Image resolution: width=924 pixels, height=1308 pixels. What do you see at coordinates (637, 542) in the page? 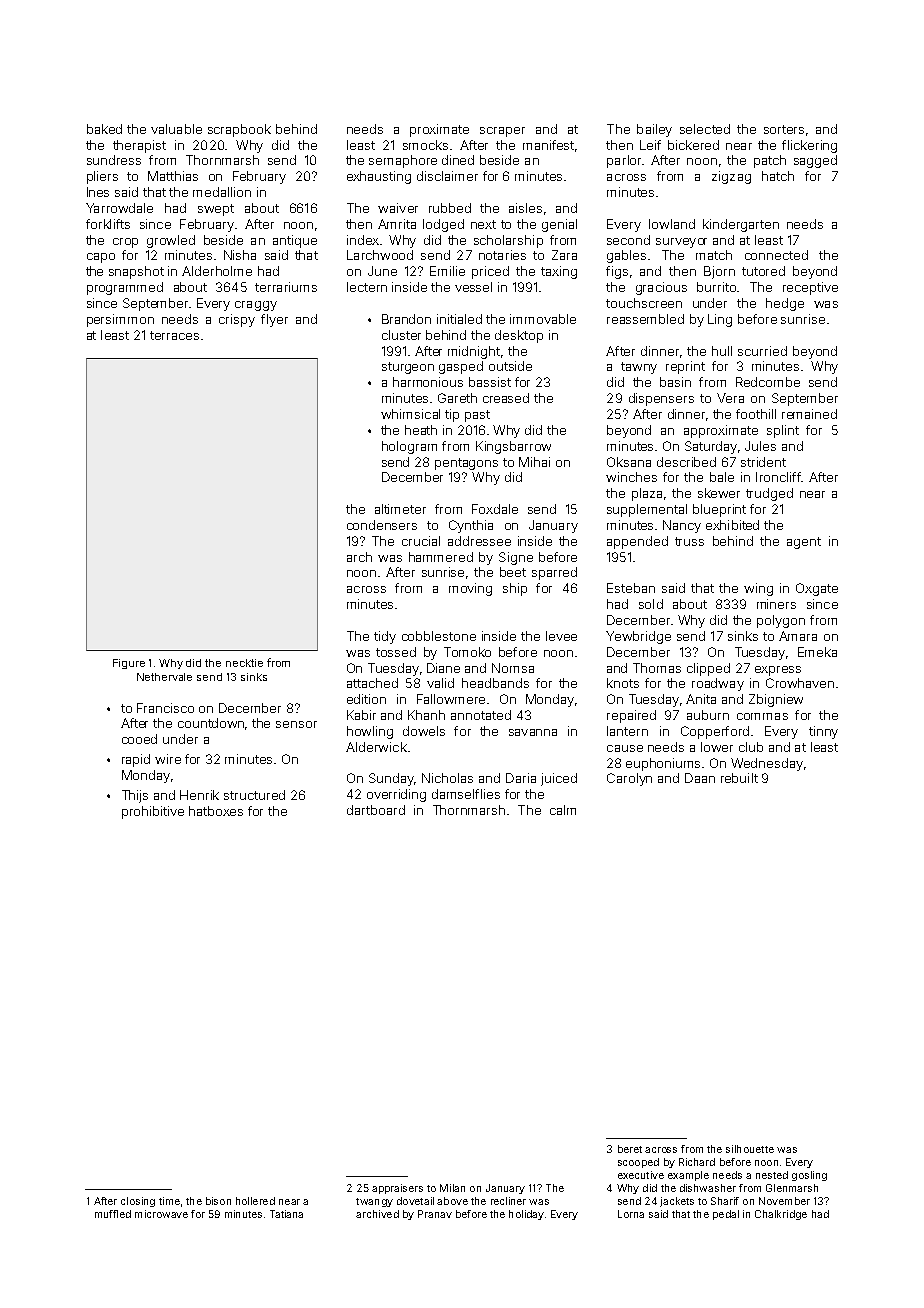
I see `appended` at bounding box center [637, 542].
